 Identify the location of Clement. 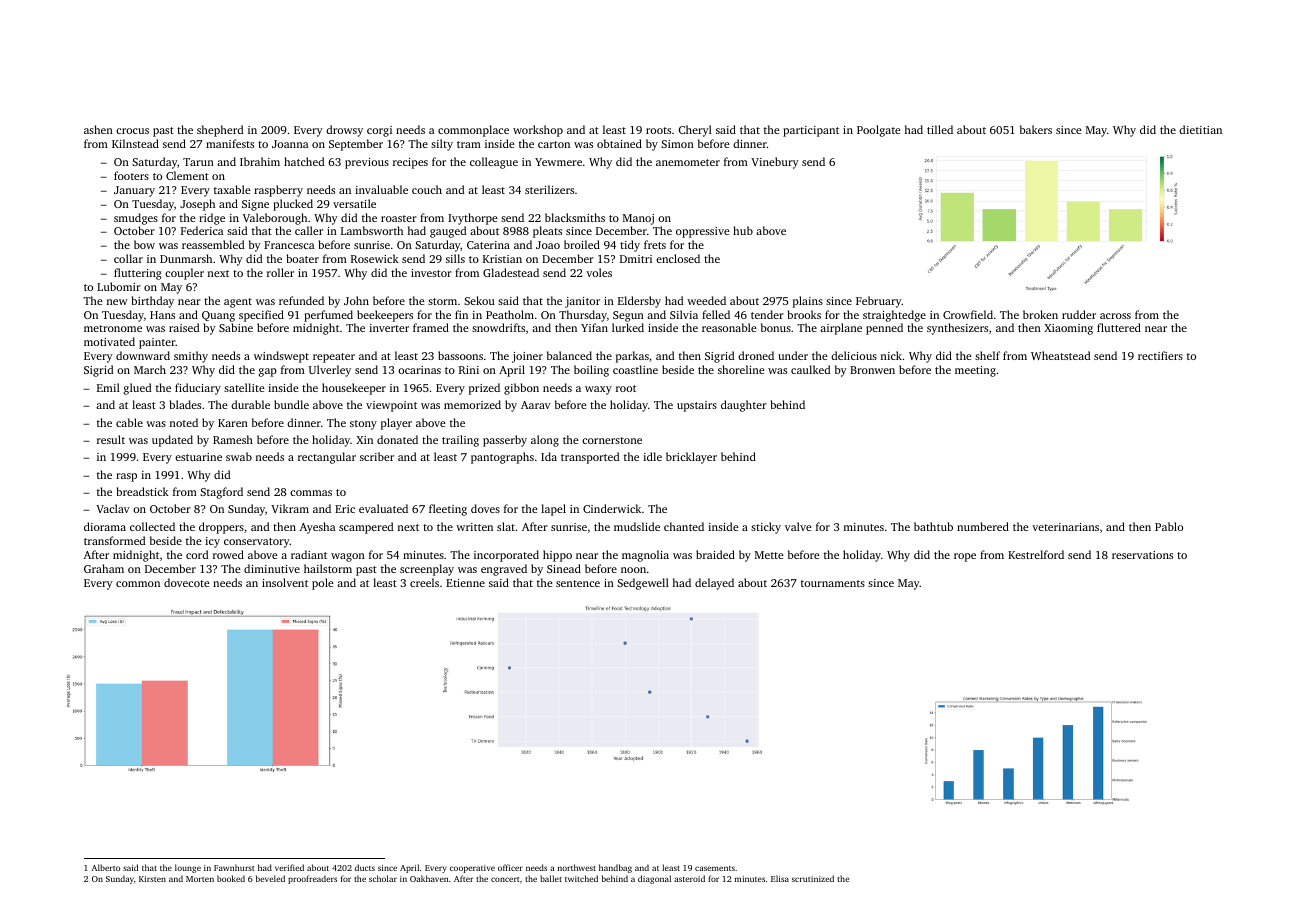
(187, 175).
